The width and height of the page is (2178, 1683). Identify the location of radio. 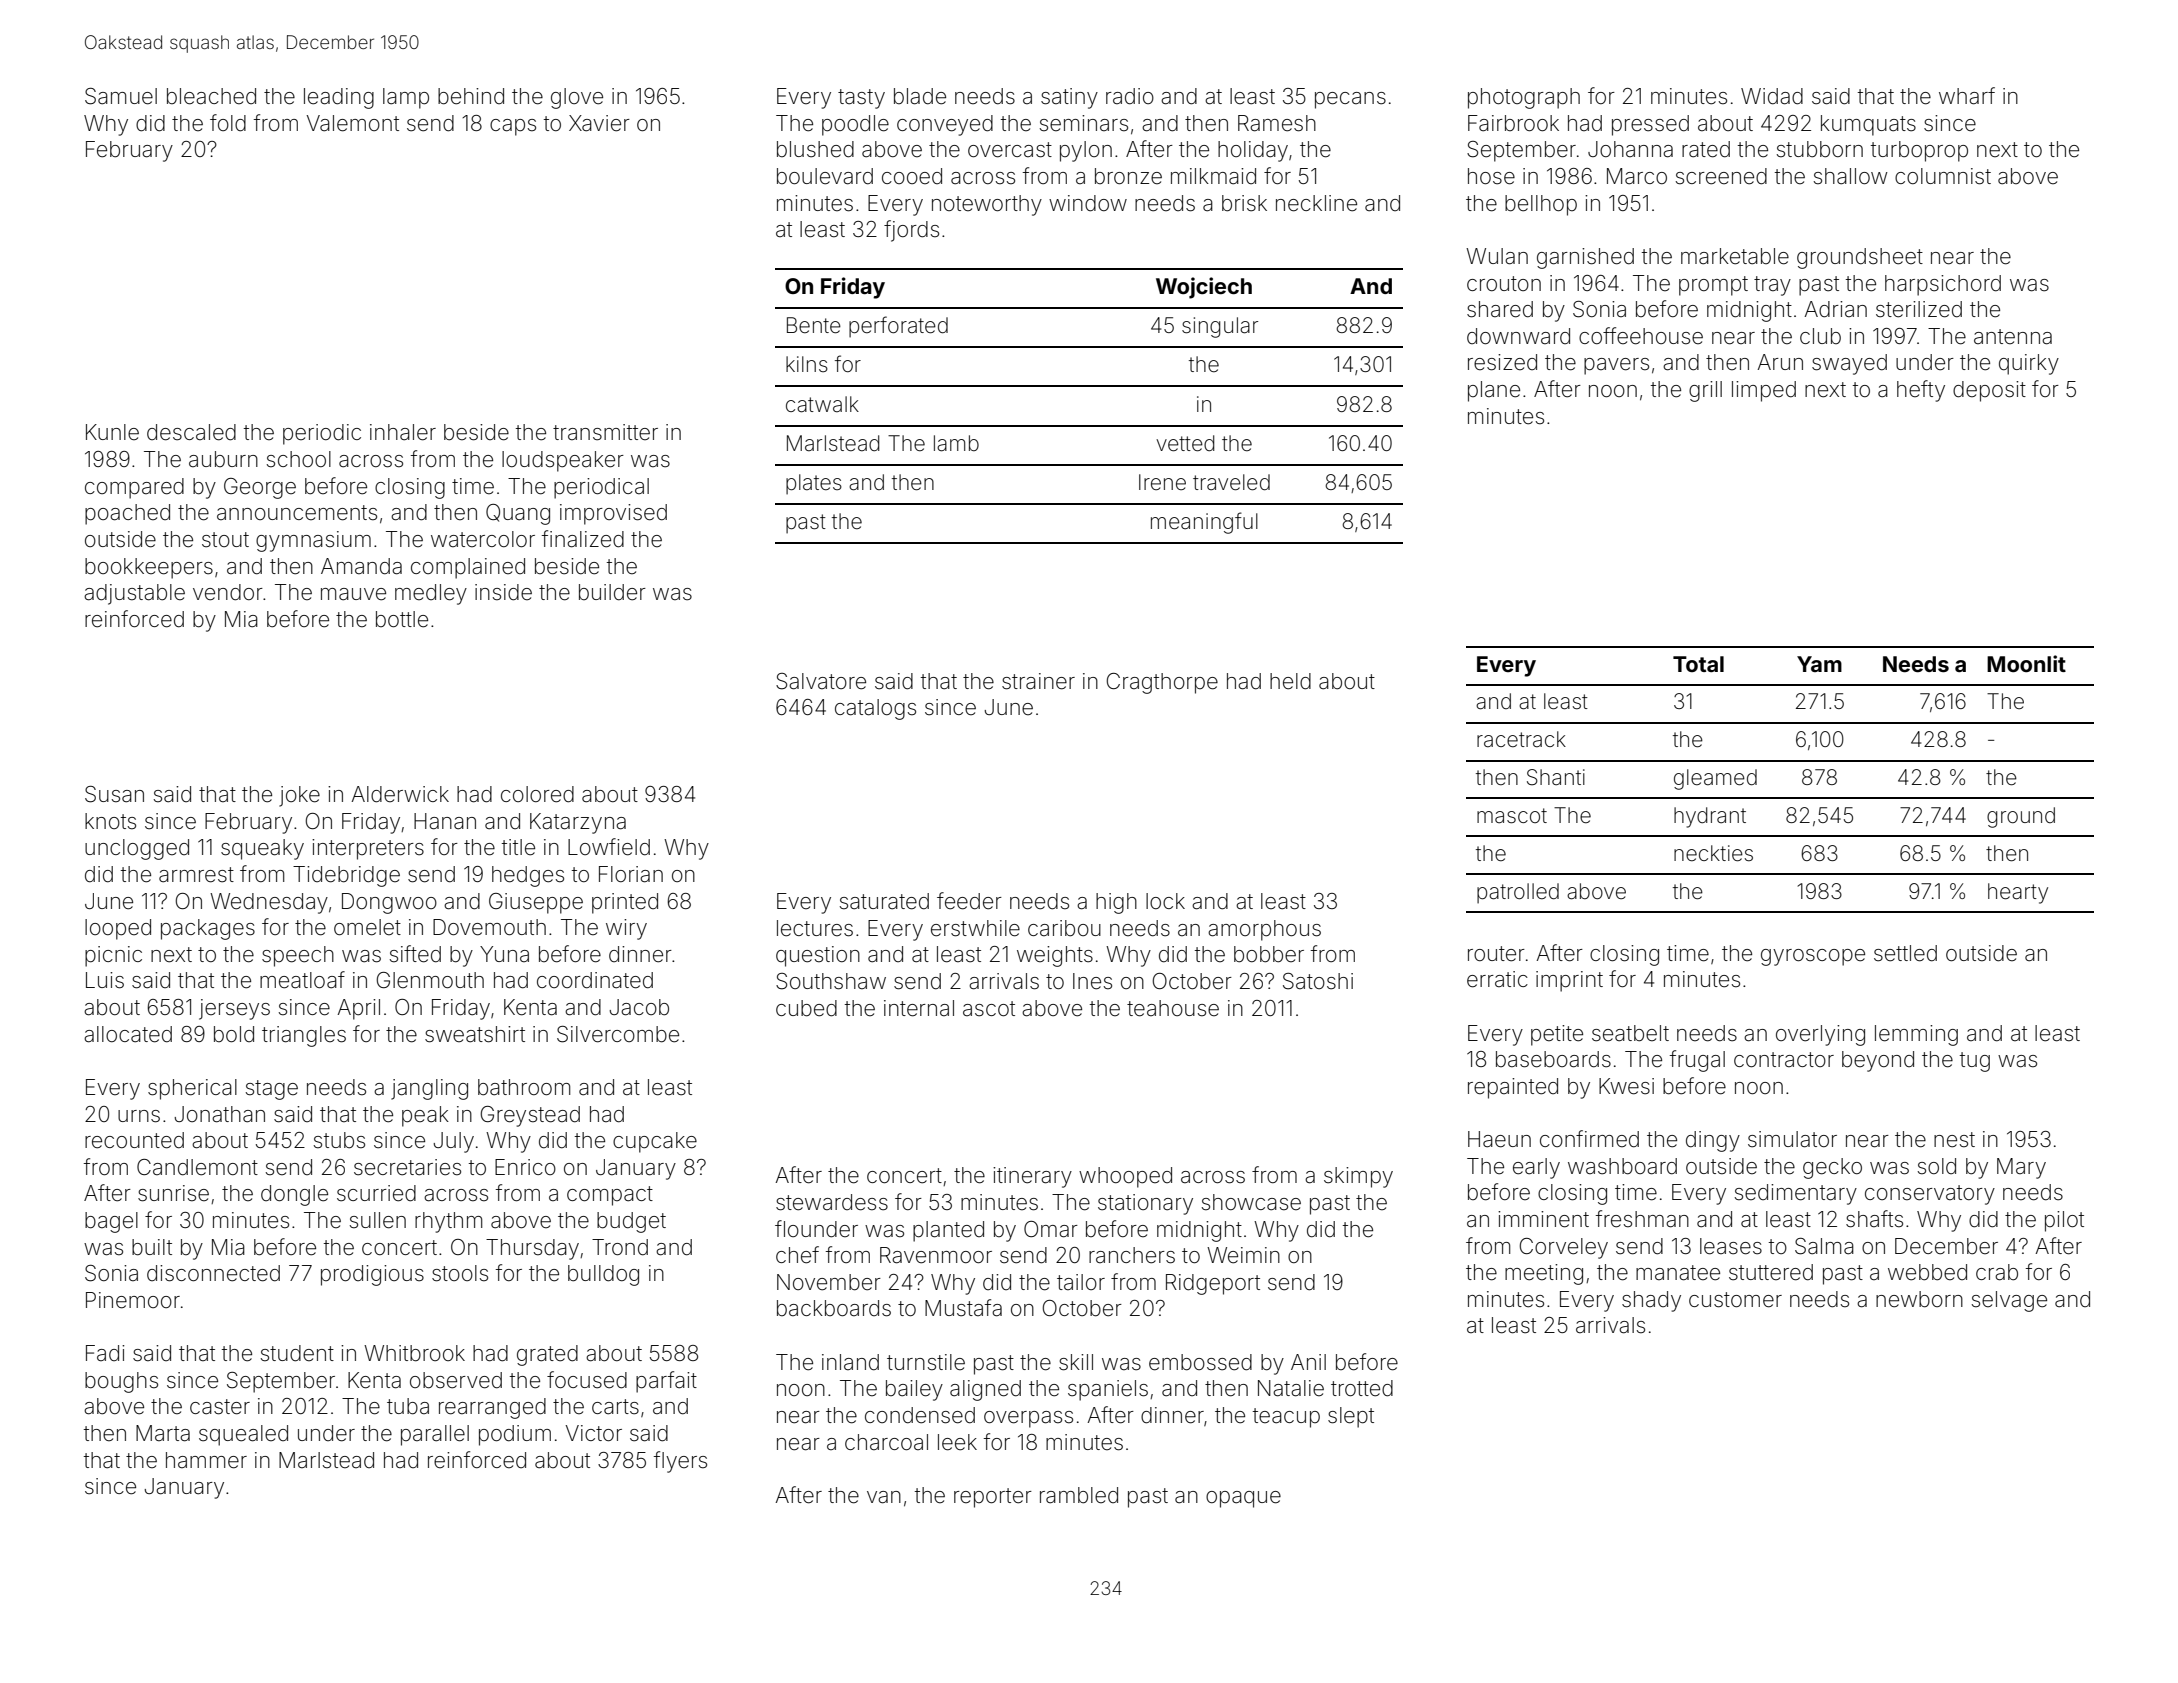
(1130, 96).
